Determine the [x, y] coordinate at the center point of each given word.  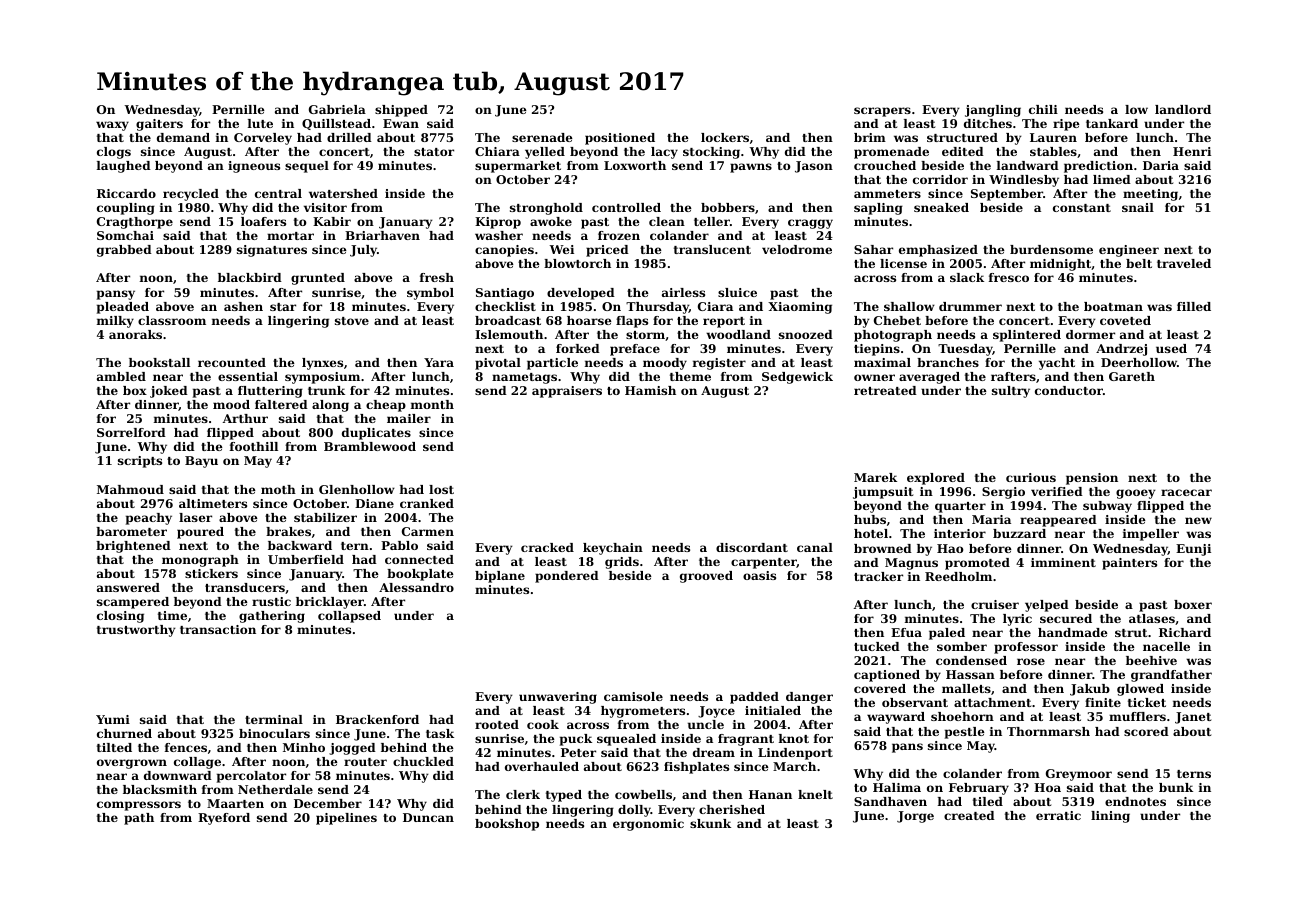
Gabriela [337, 109]
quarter [960, 507]
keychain [613, 549]
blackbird [250, 277]
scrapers [882, 112]
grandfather [1171, 676]
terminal [274, 719]
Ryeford [224, 819]
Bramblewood [370, 446]
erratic [1058, 815]
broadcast [508, 320]
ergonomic [648, 825]
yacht [1057, 364]
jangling [993, 111]
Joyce [716, 712]
